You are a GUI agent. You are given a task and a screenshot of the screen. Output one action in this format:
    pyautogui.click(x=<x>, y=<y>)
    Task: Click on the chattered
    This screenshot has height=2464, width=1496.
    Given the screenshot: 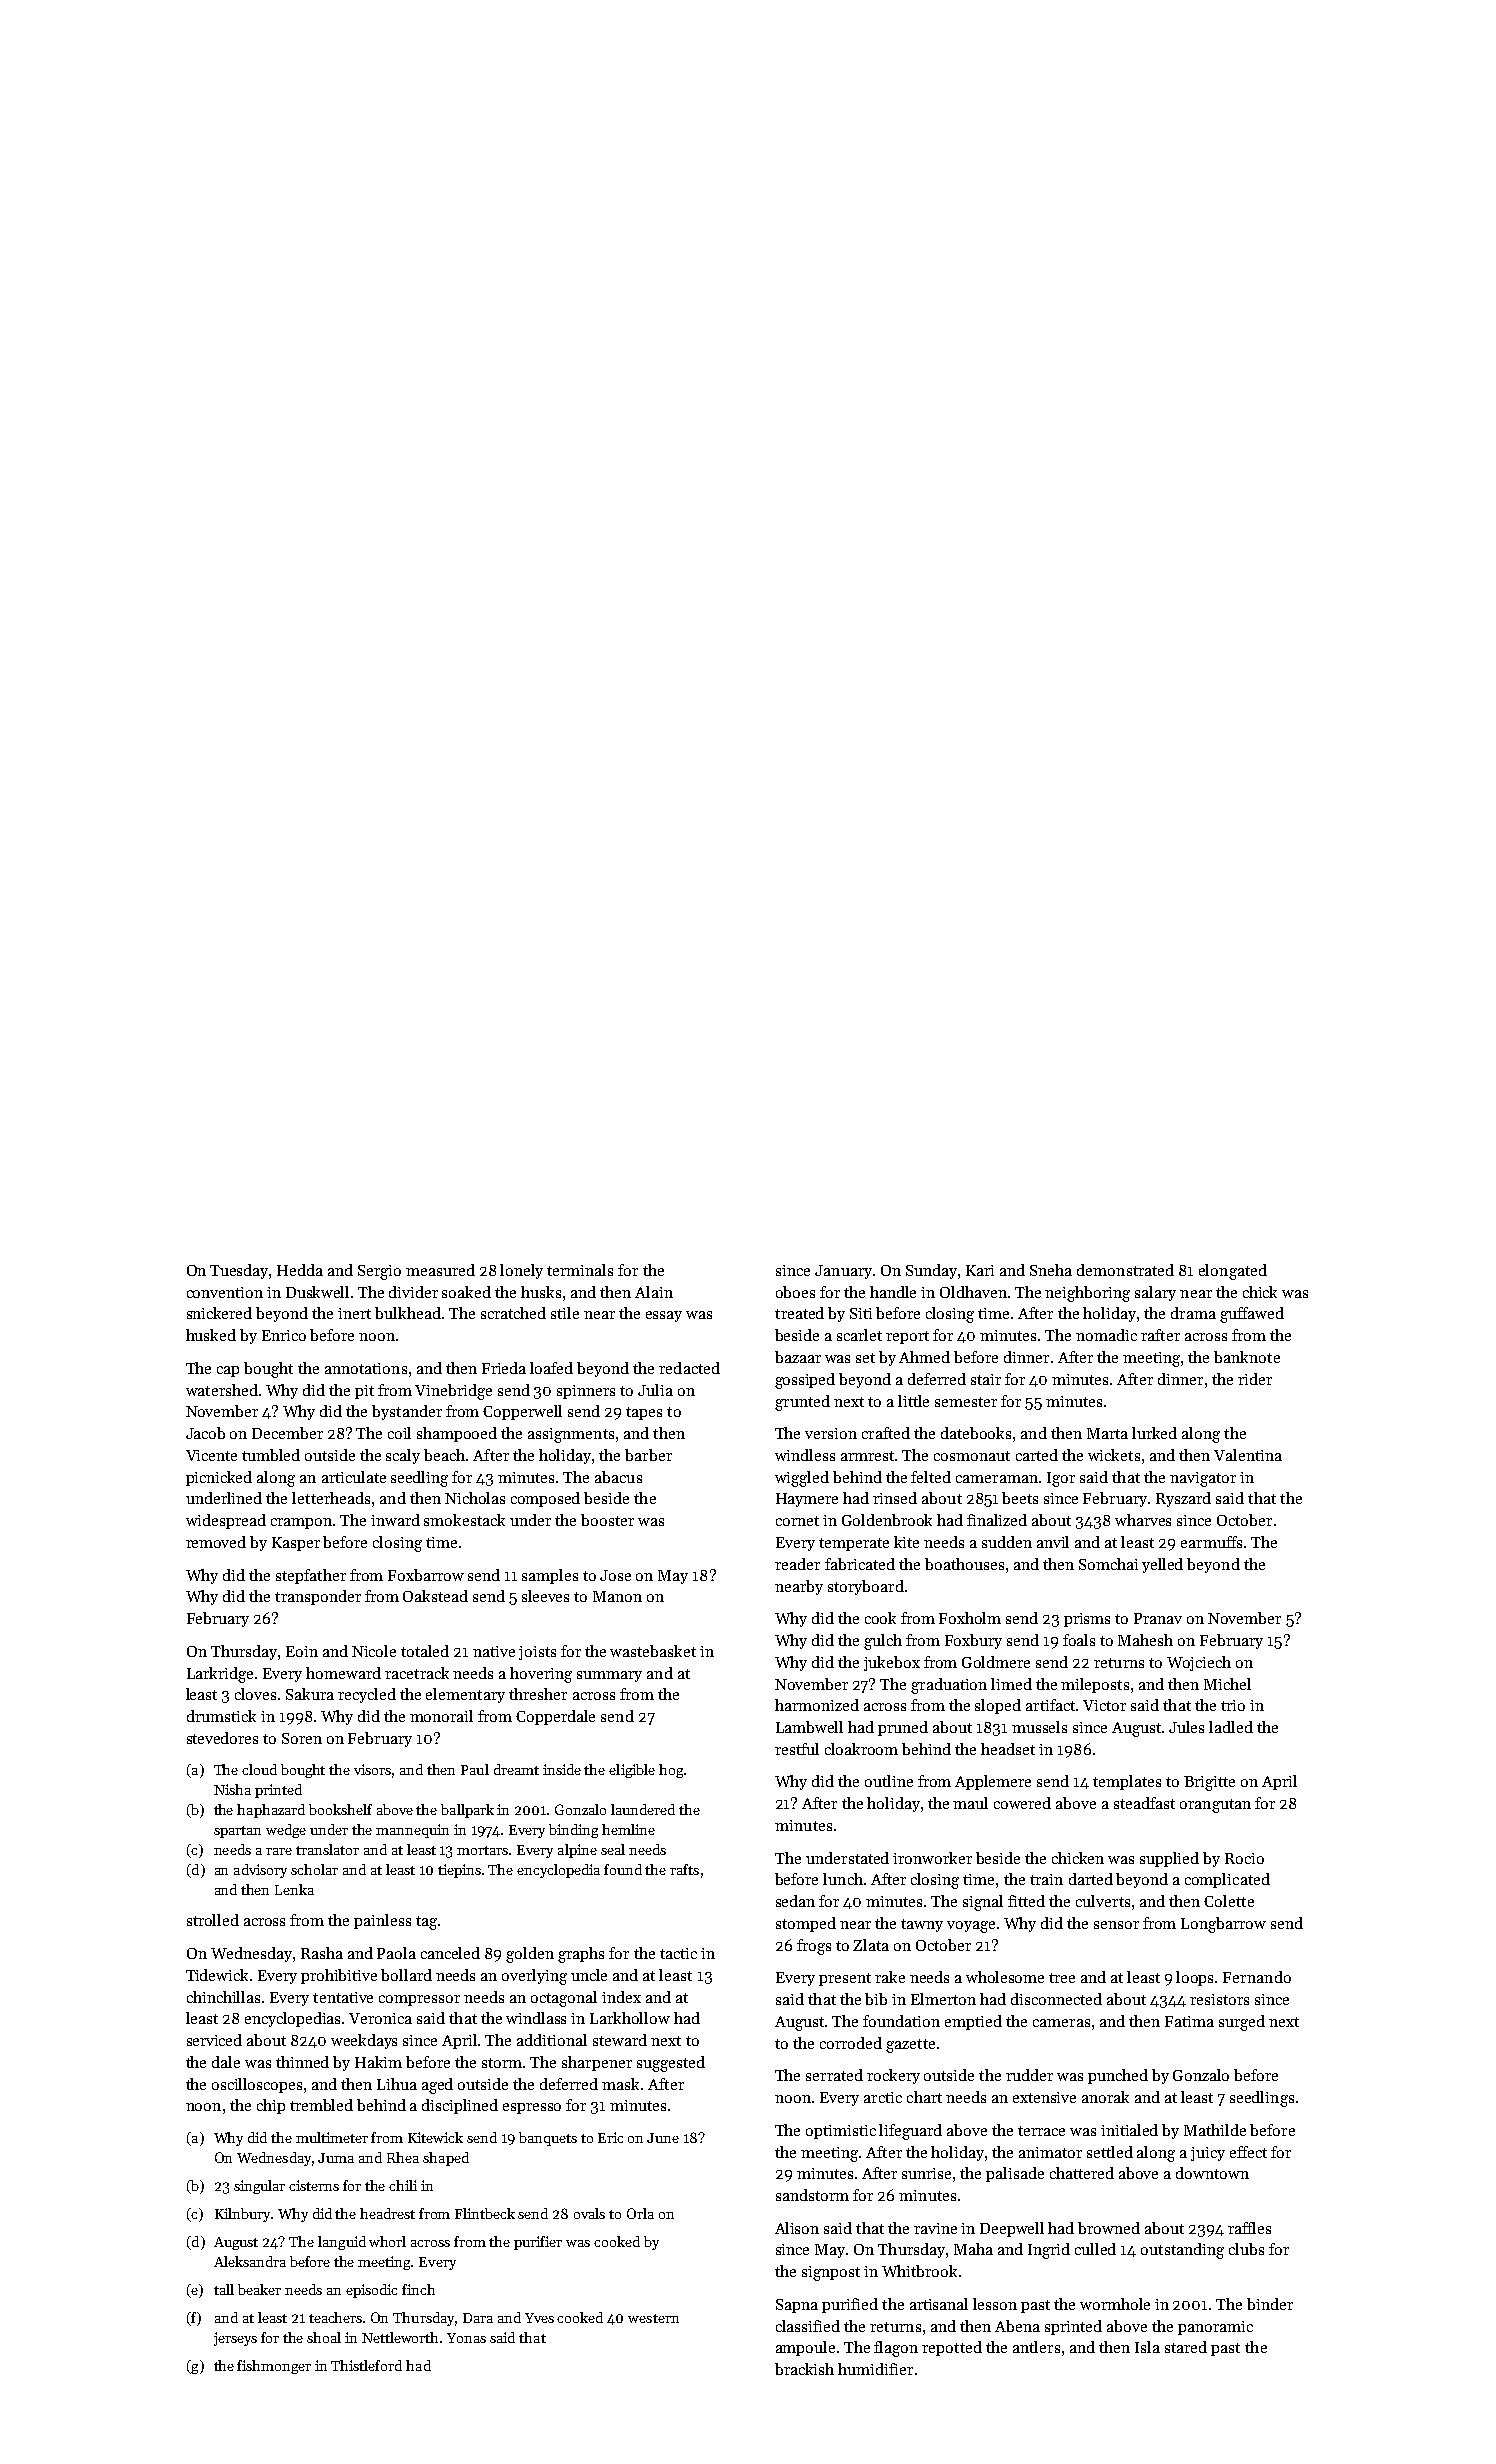 What is the action you would take?
    pyautogui.click(x=1082, y=2173)
